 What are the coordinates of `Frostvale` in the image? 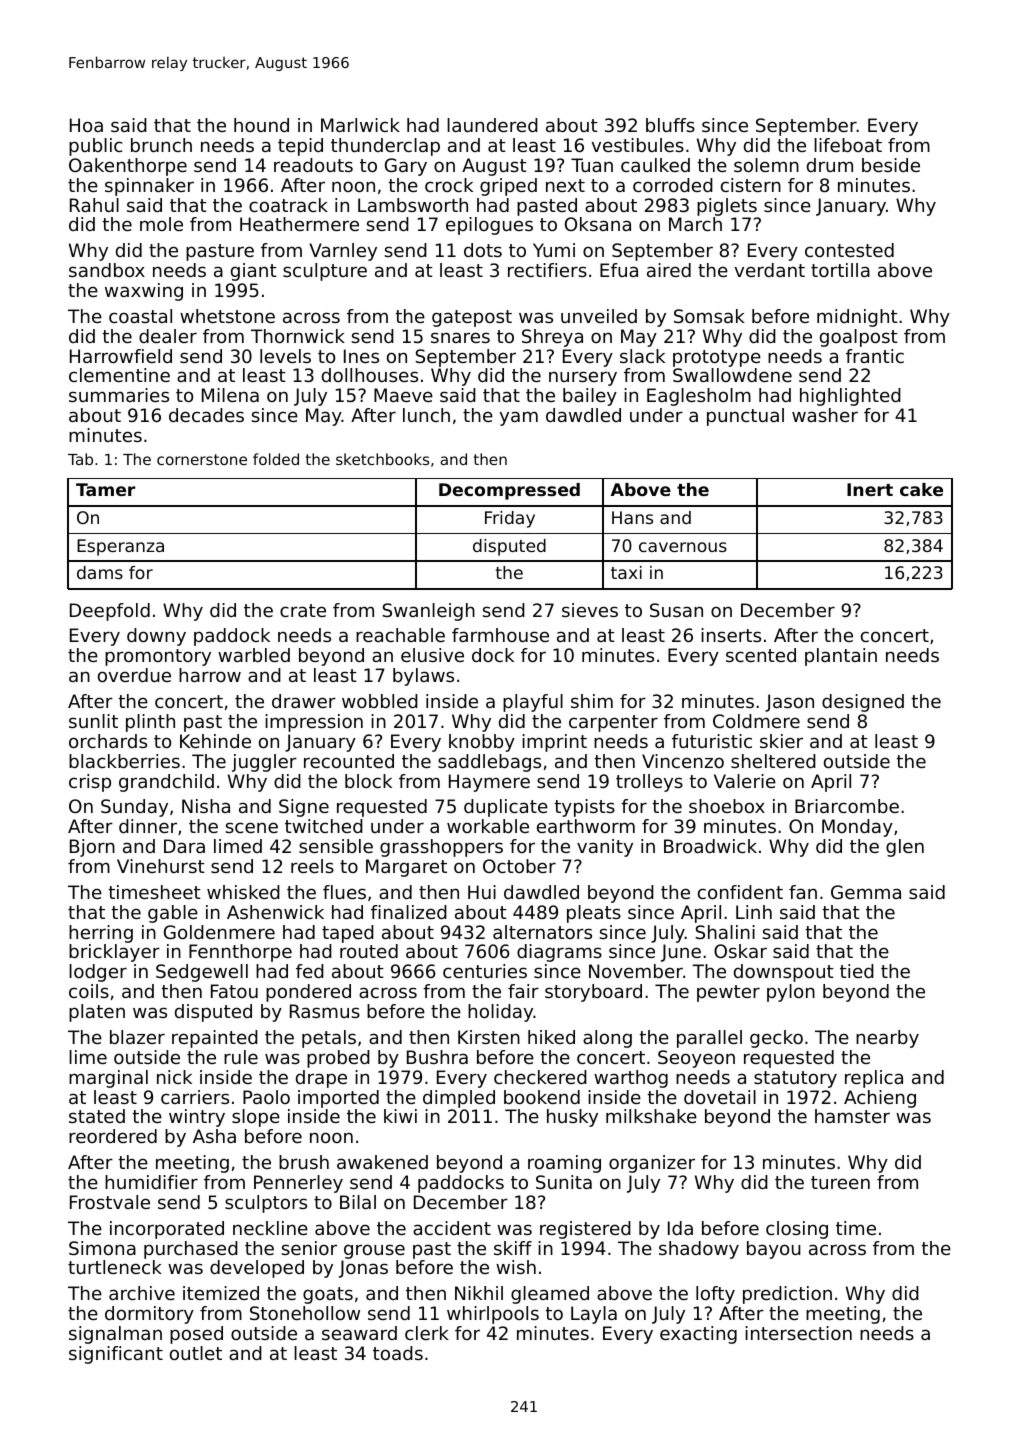 It's located at (110, 1202).
